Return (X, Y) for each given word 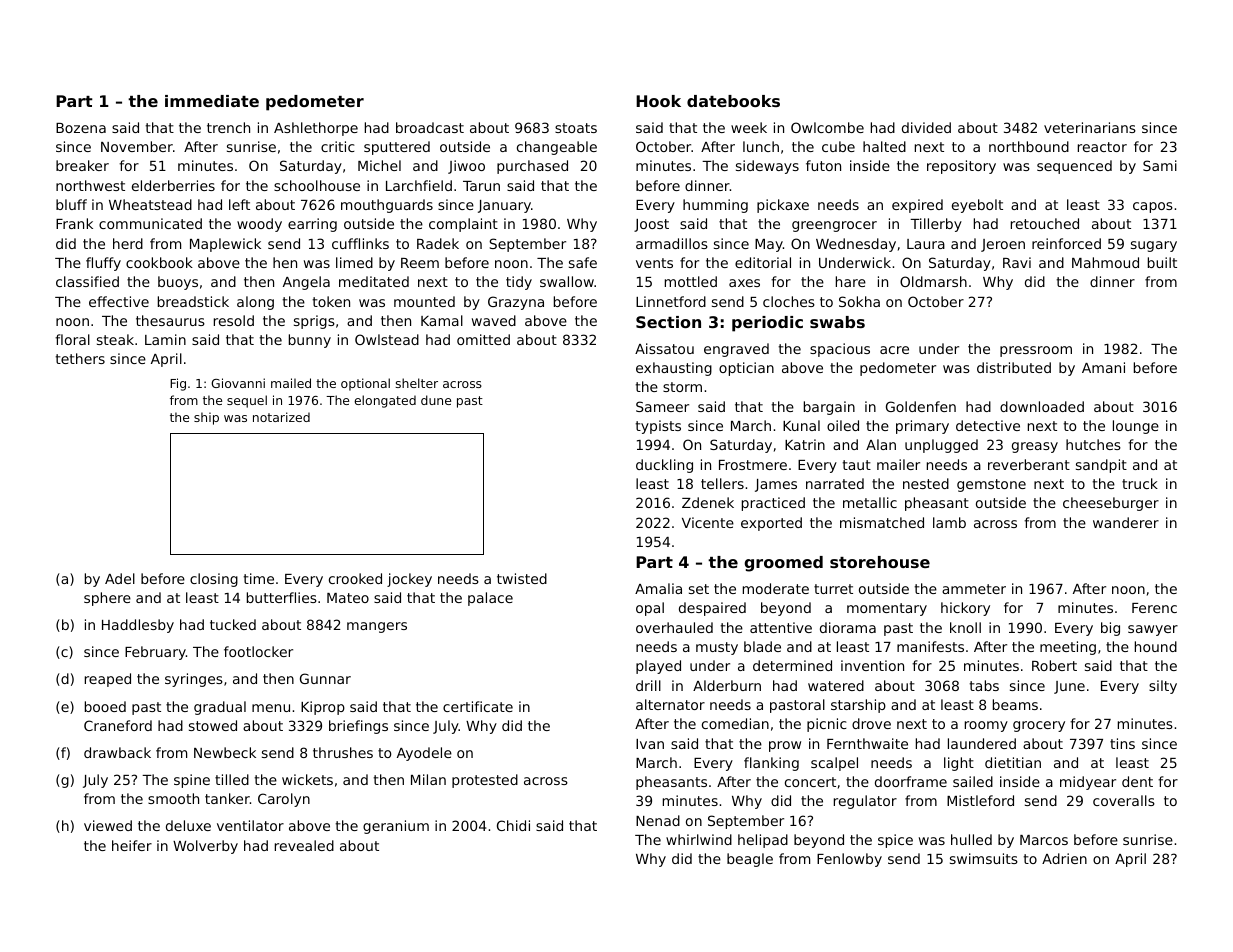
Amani (1103, 367)
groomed (783, 564)
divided (926, 127)
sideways (767, 167)
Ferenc (1154, 608)
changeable (557, 148)
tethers (80, 358)
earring (312, 225)
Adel (120, 578)
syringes (194, 680)
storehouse (880, 562)
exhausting (674, 369)
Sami (1160, 165)
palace (490, 599)
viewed (108, 825)
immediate (212, 101)
